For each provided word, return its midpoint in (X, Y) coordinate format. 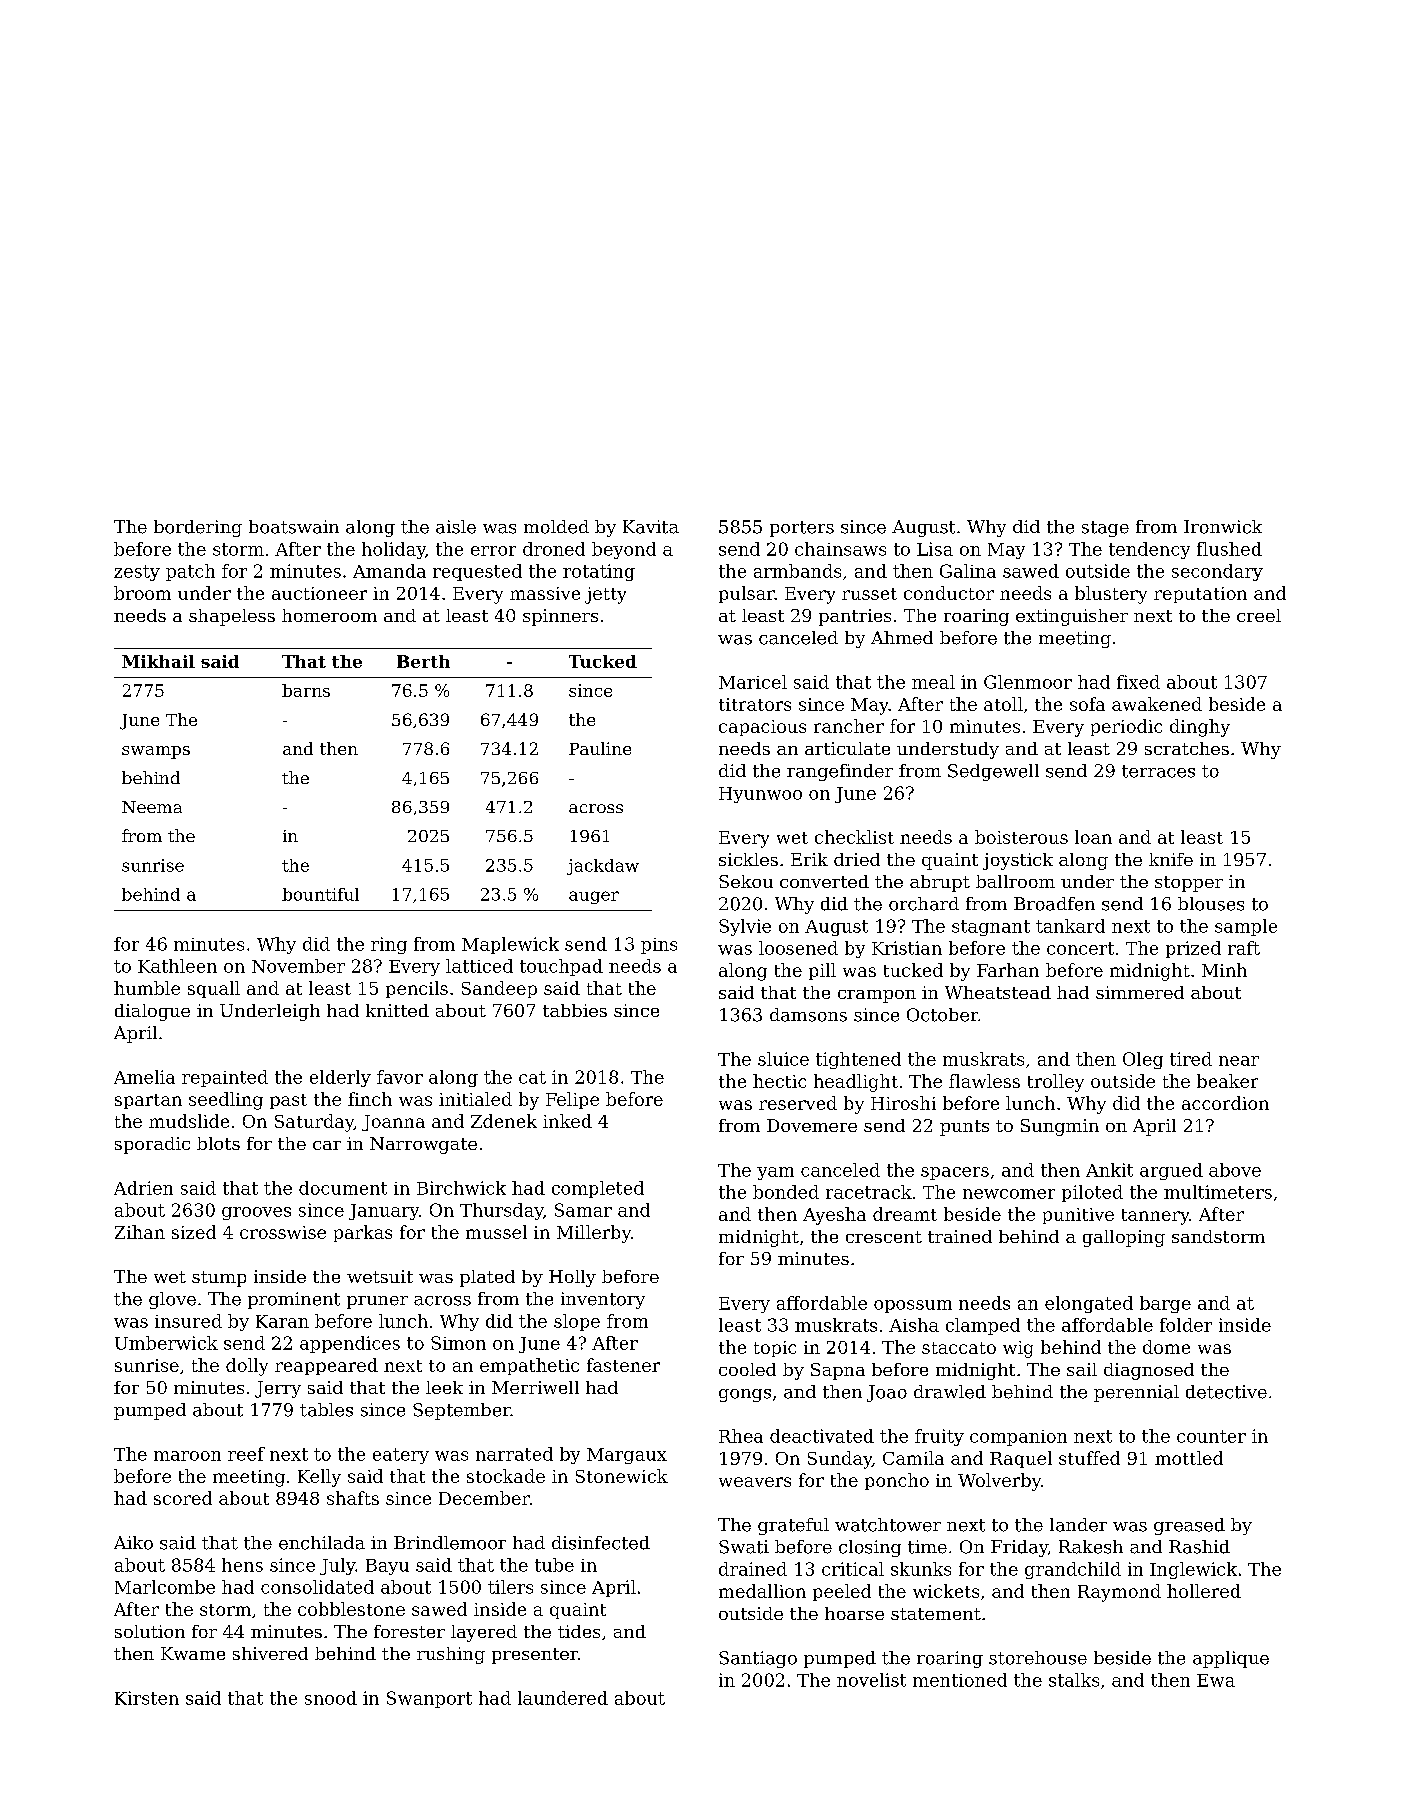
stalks (1074, 1680)
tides (579, 1631)
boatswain (294, 527)
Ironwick (1223, 527)
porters (802, 529)
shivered (270, 1653)
